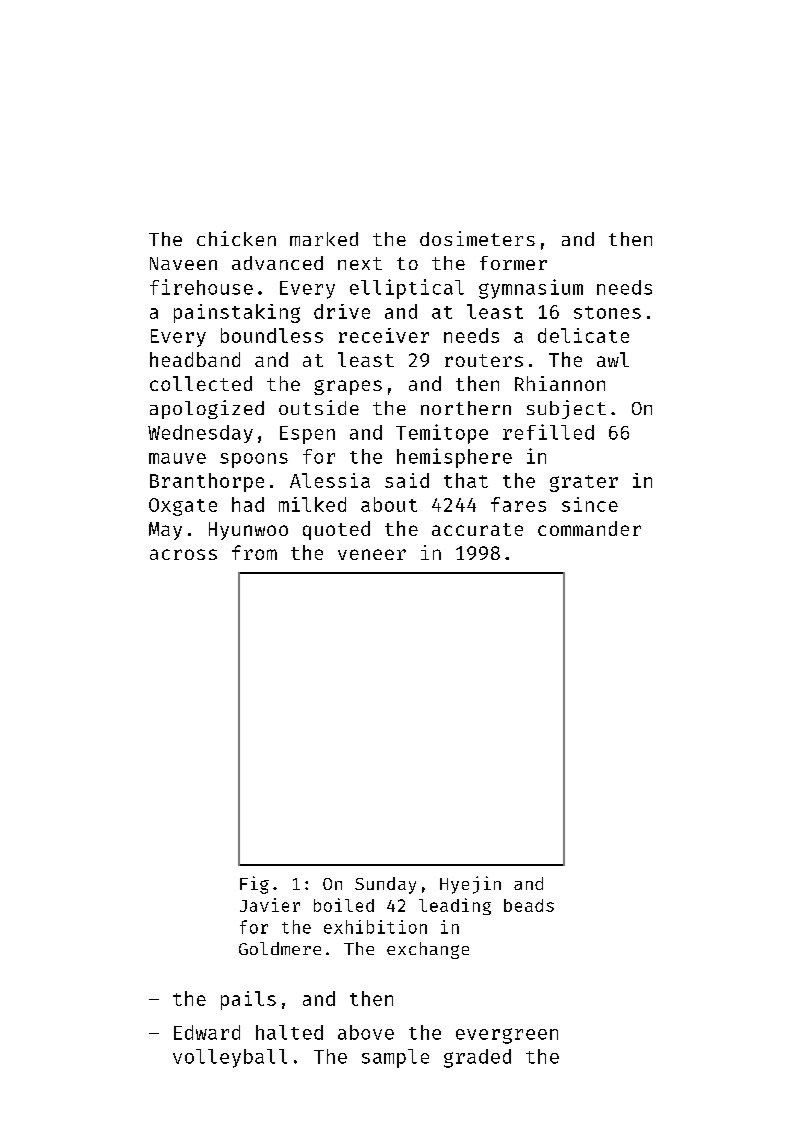 Image resolution: width=803 pixels, height=1140 pixels. What do you see at coordinates (183, 263) in the screenshot?
I see `Naveen` at bounding box center [183, 263].
